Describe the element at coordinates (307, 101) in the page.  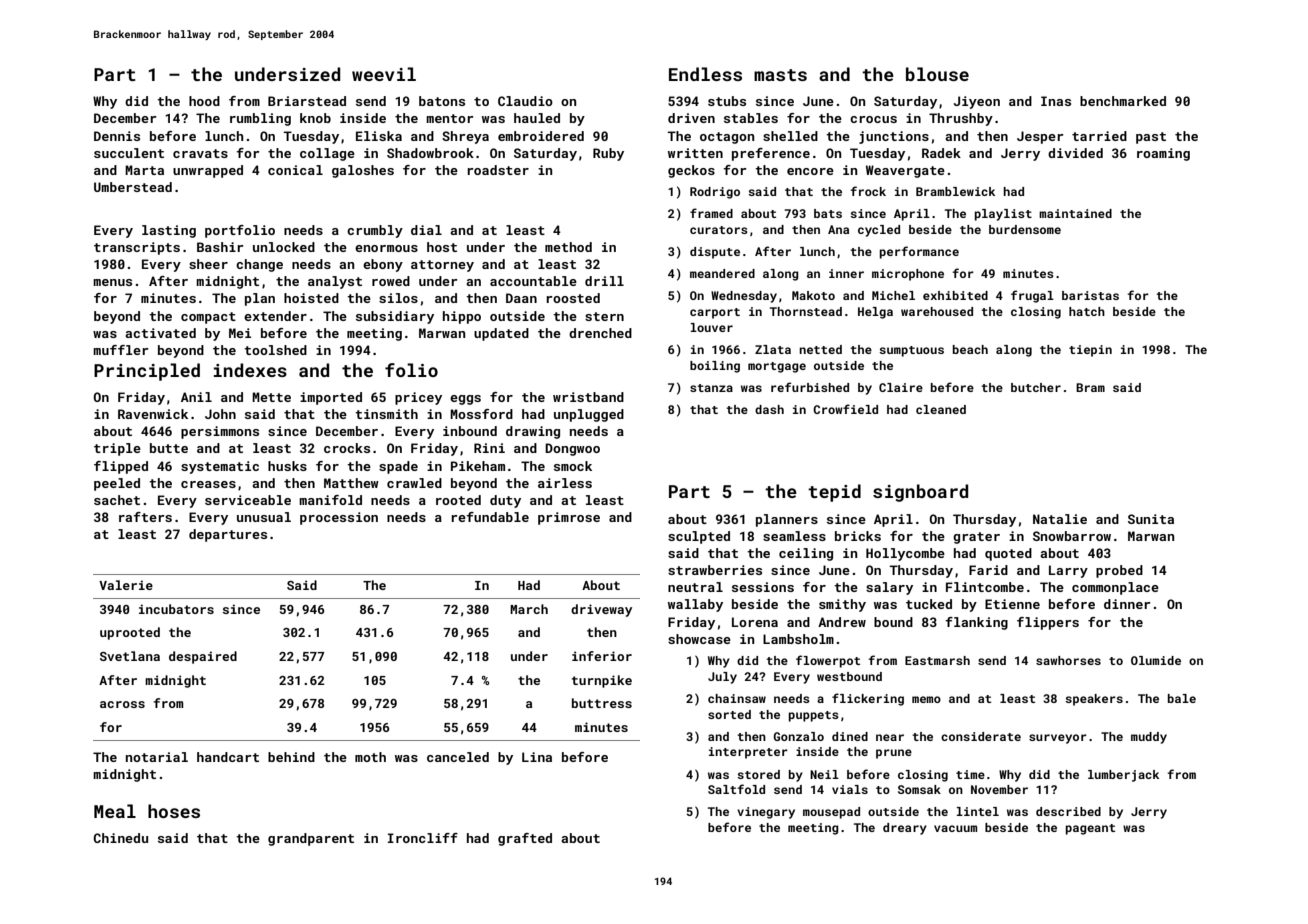
I see `Briarstead` at that location.
